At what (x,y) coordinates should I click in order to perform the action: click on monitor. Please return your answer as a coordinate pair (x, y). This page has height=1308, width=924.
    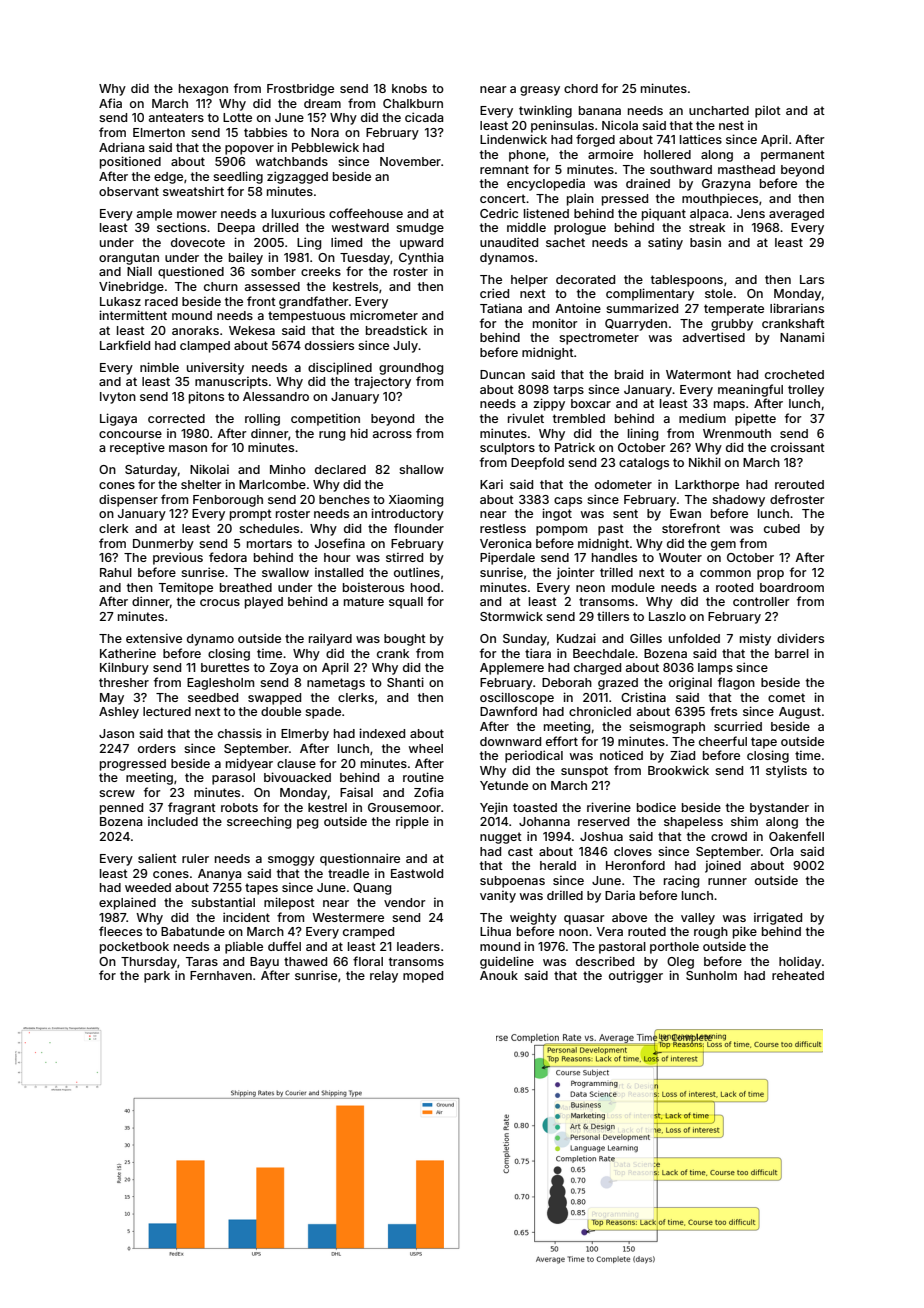
    Looking at the image, I should click on (555, 323).
